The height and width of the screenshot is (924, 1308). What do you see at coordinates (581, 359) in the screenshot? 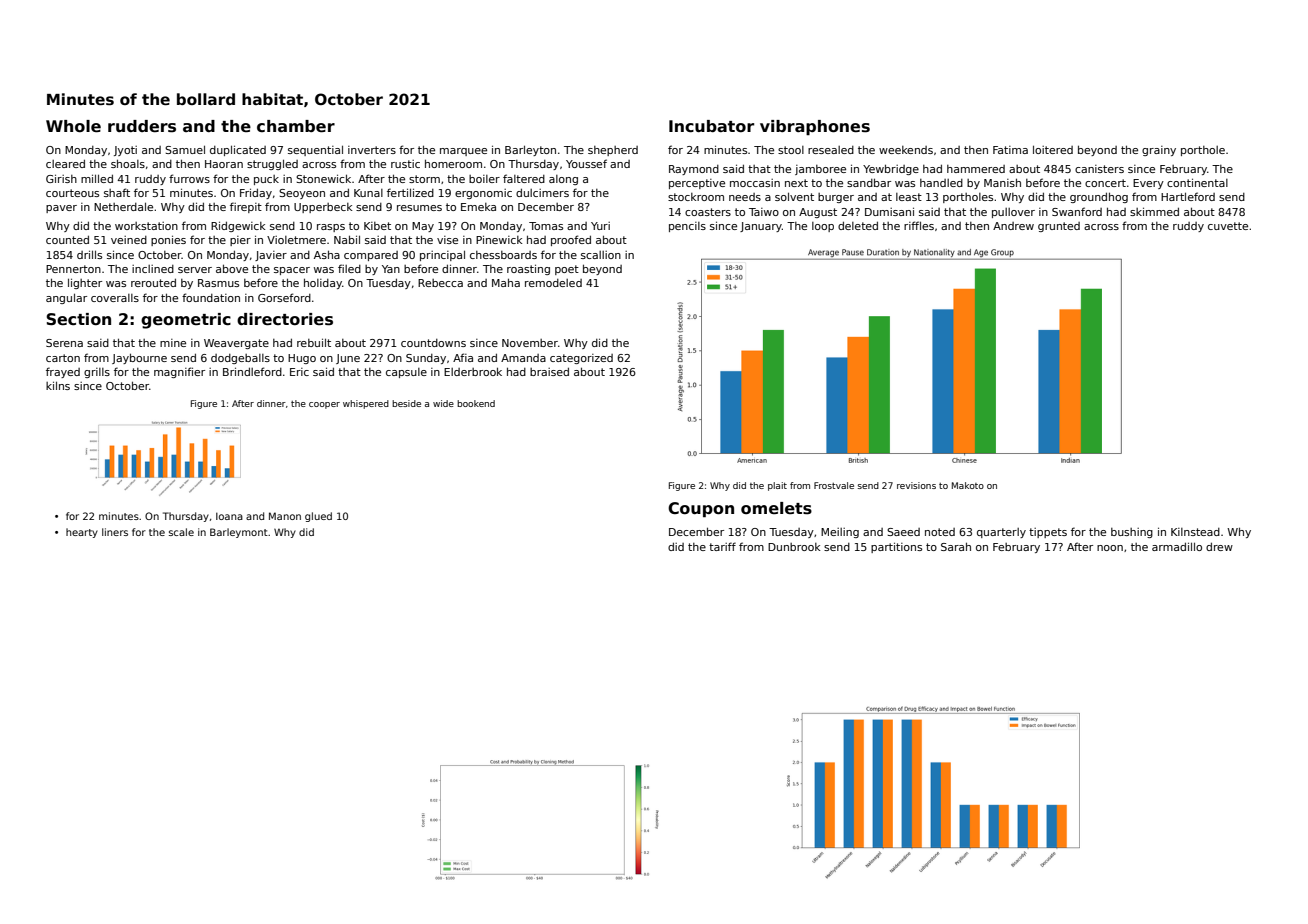
I see `categorized` at bounding box center [581, 359].
